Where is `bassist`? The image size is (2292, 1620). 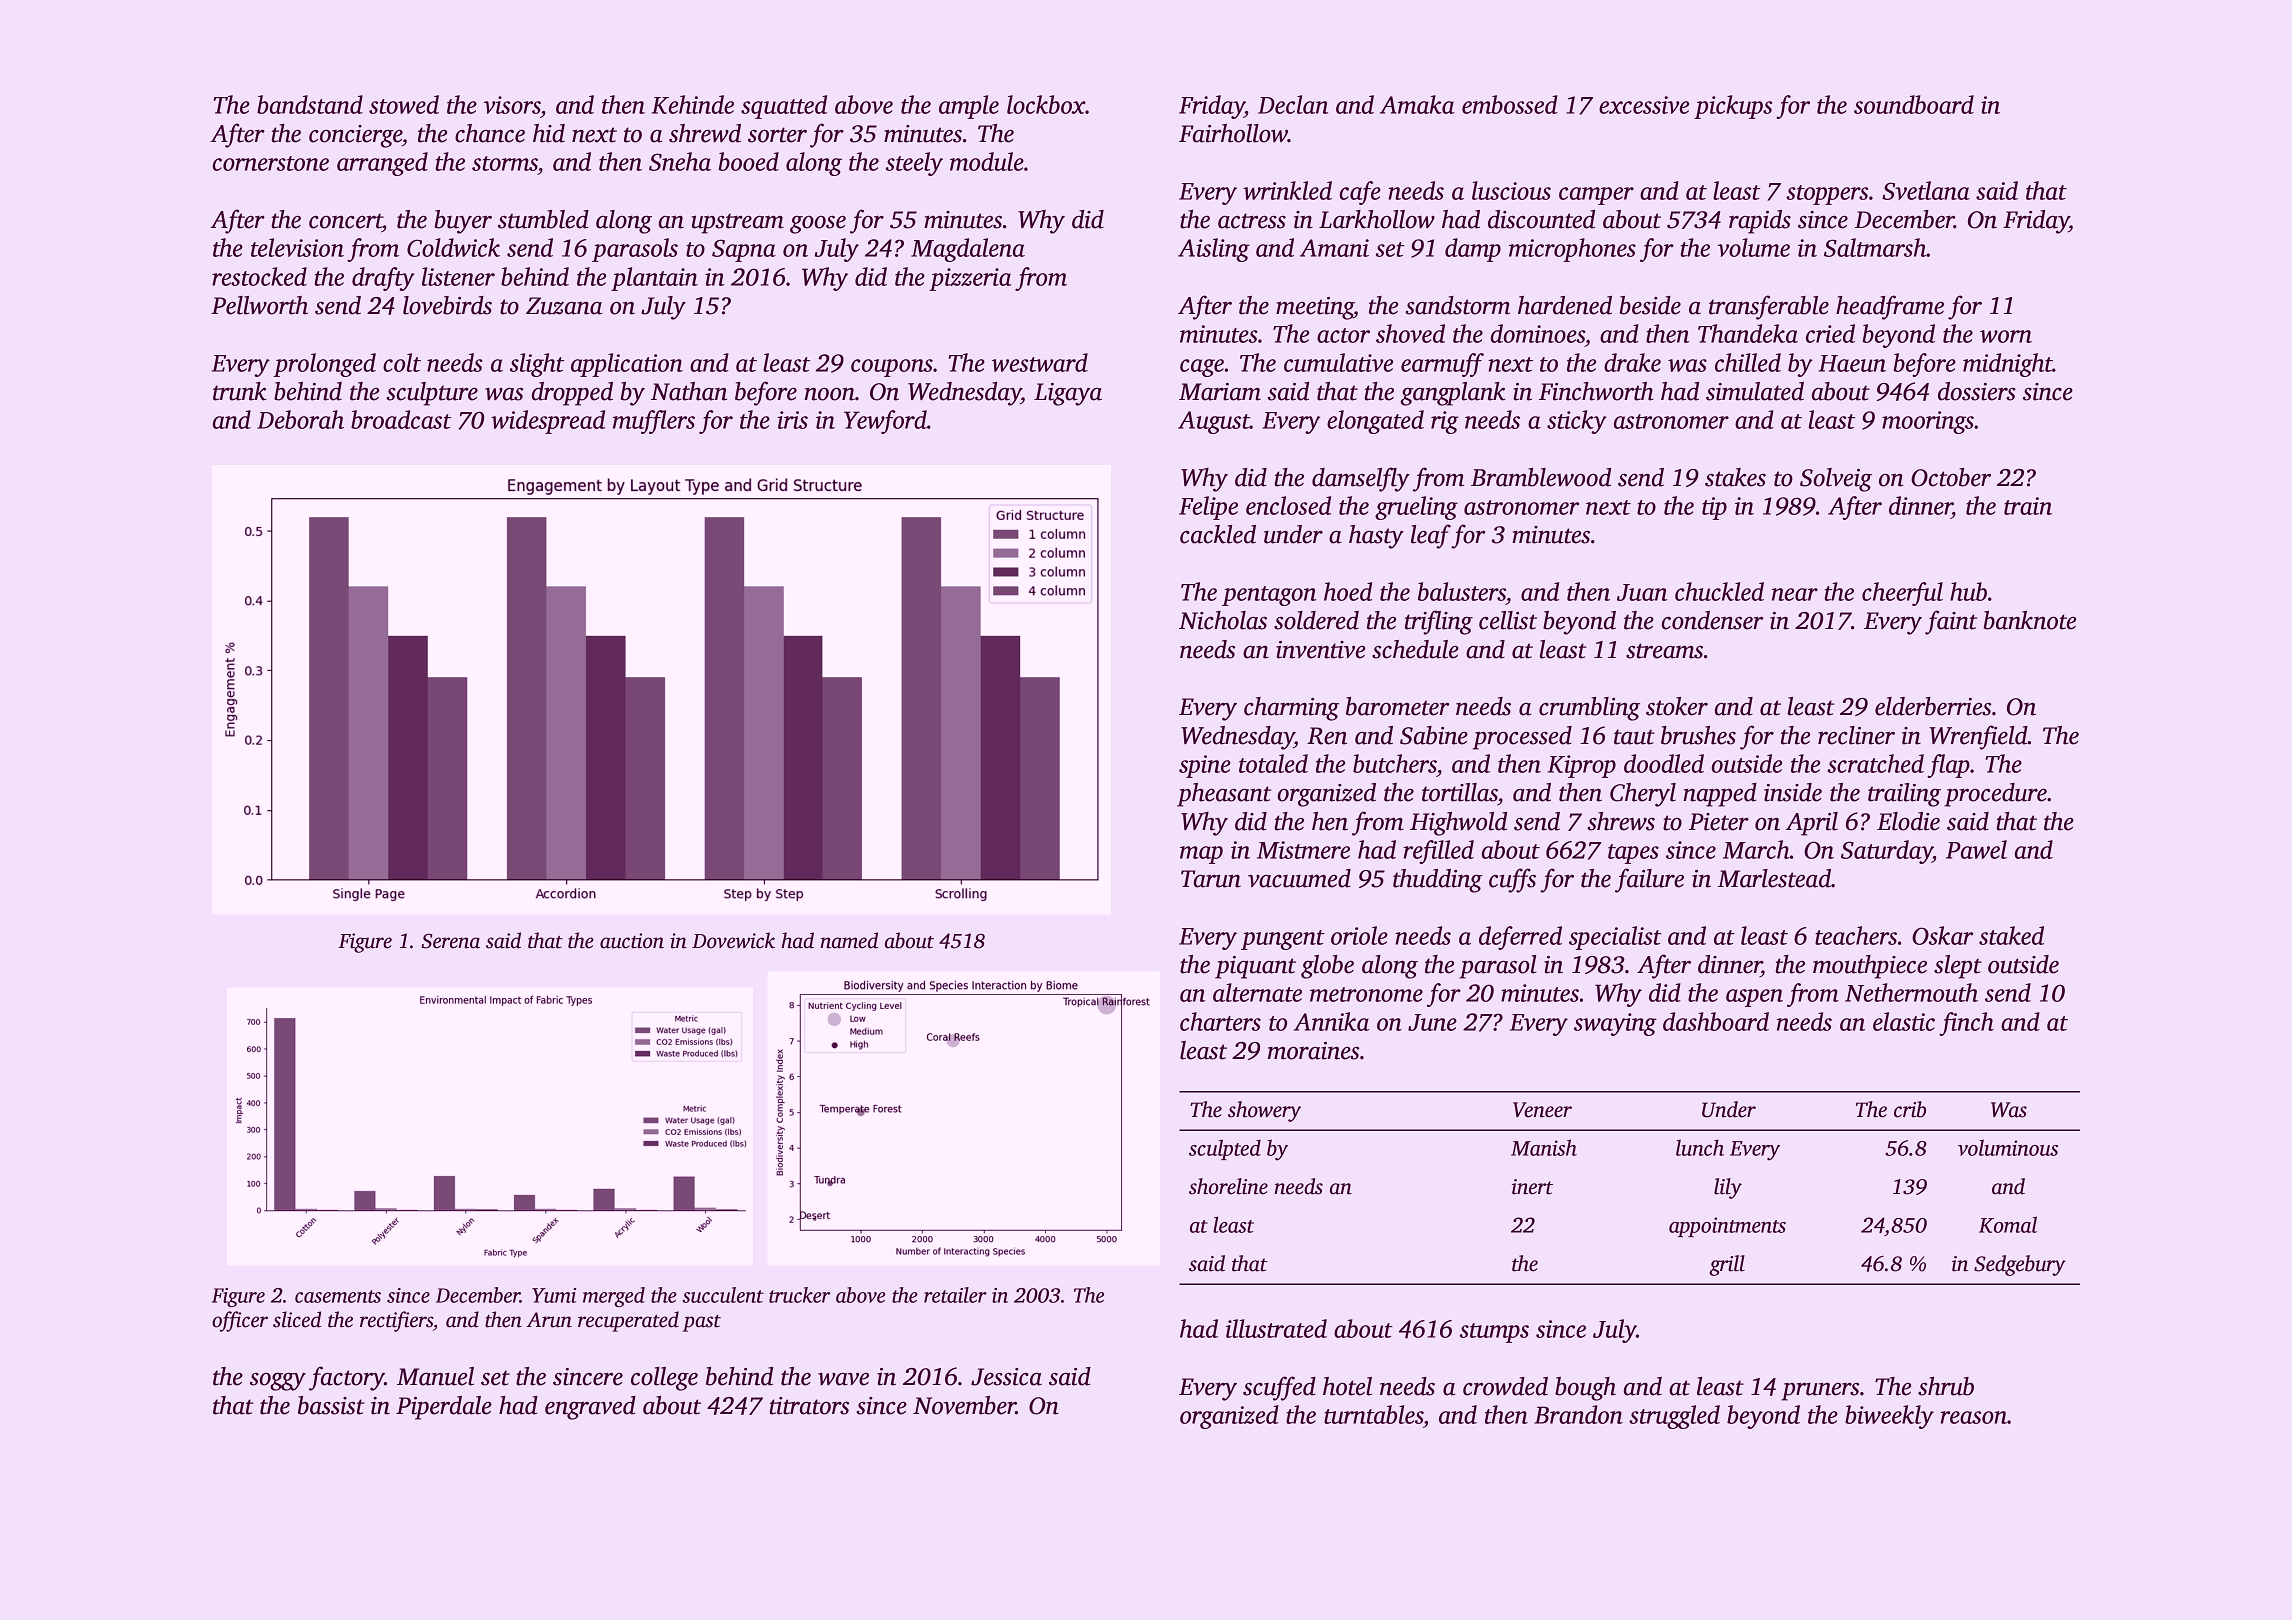 bassist is located at coordinates (331, 1405).
